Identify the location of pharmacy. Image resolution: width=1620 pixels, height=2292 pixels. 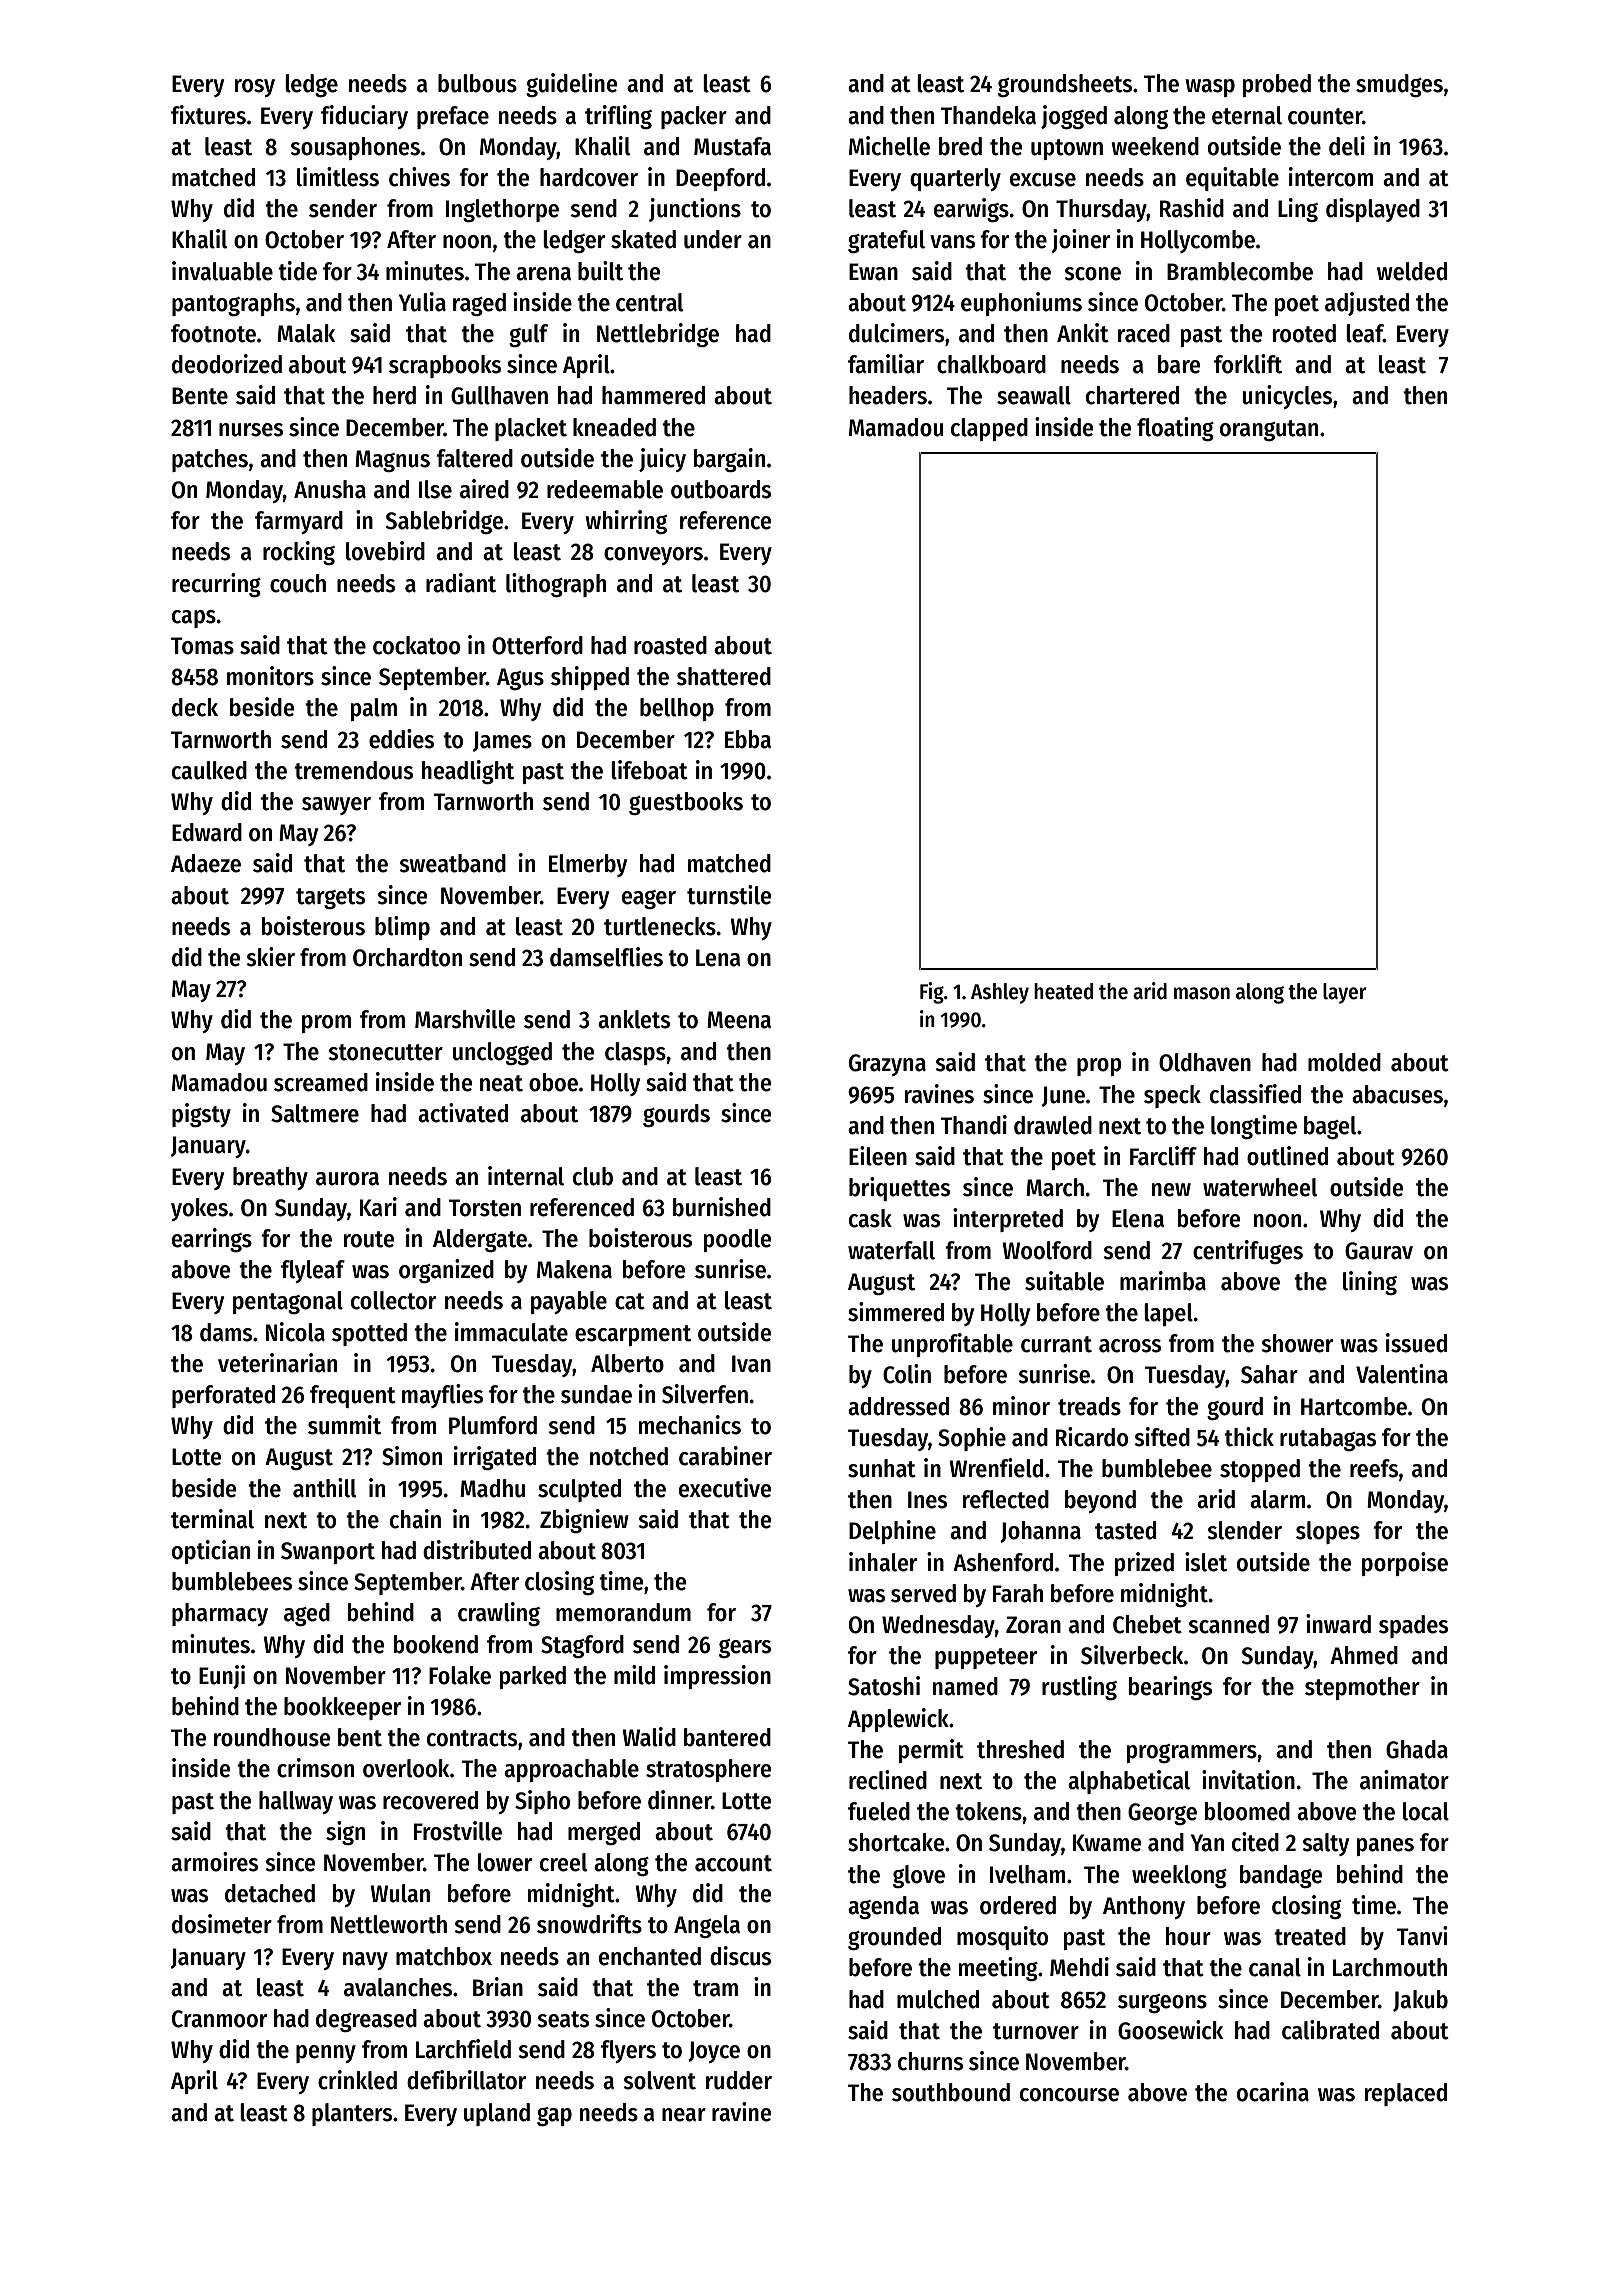
(220, 1614).
